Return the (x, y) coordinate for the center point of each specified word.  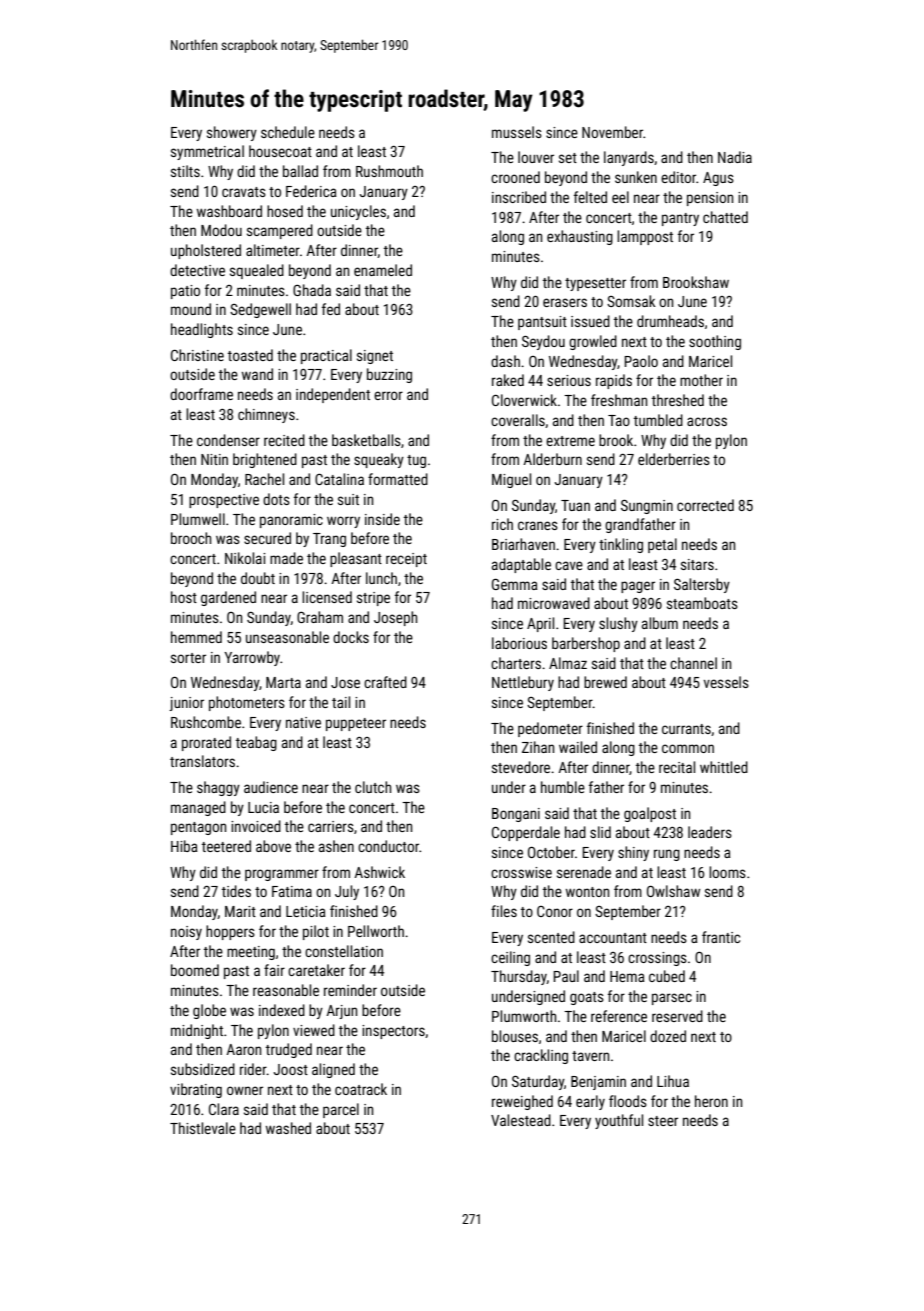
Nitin (214, 459)
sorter (188, 658)
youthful (619, 1121)
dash (505, 361)
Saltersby (702, 585)
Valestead (521, 1120)
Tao (619, 420)
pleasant (356, 559)
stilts (185, 171)
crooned (515, 177)
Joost (290, 1069)
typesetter (595, 284)
